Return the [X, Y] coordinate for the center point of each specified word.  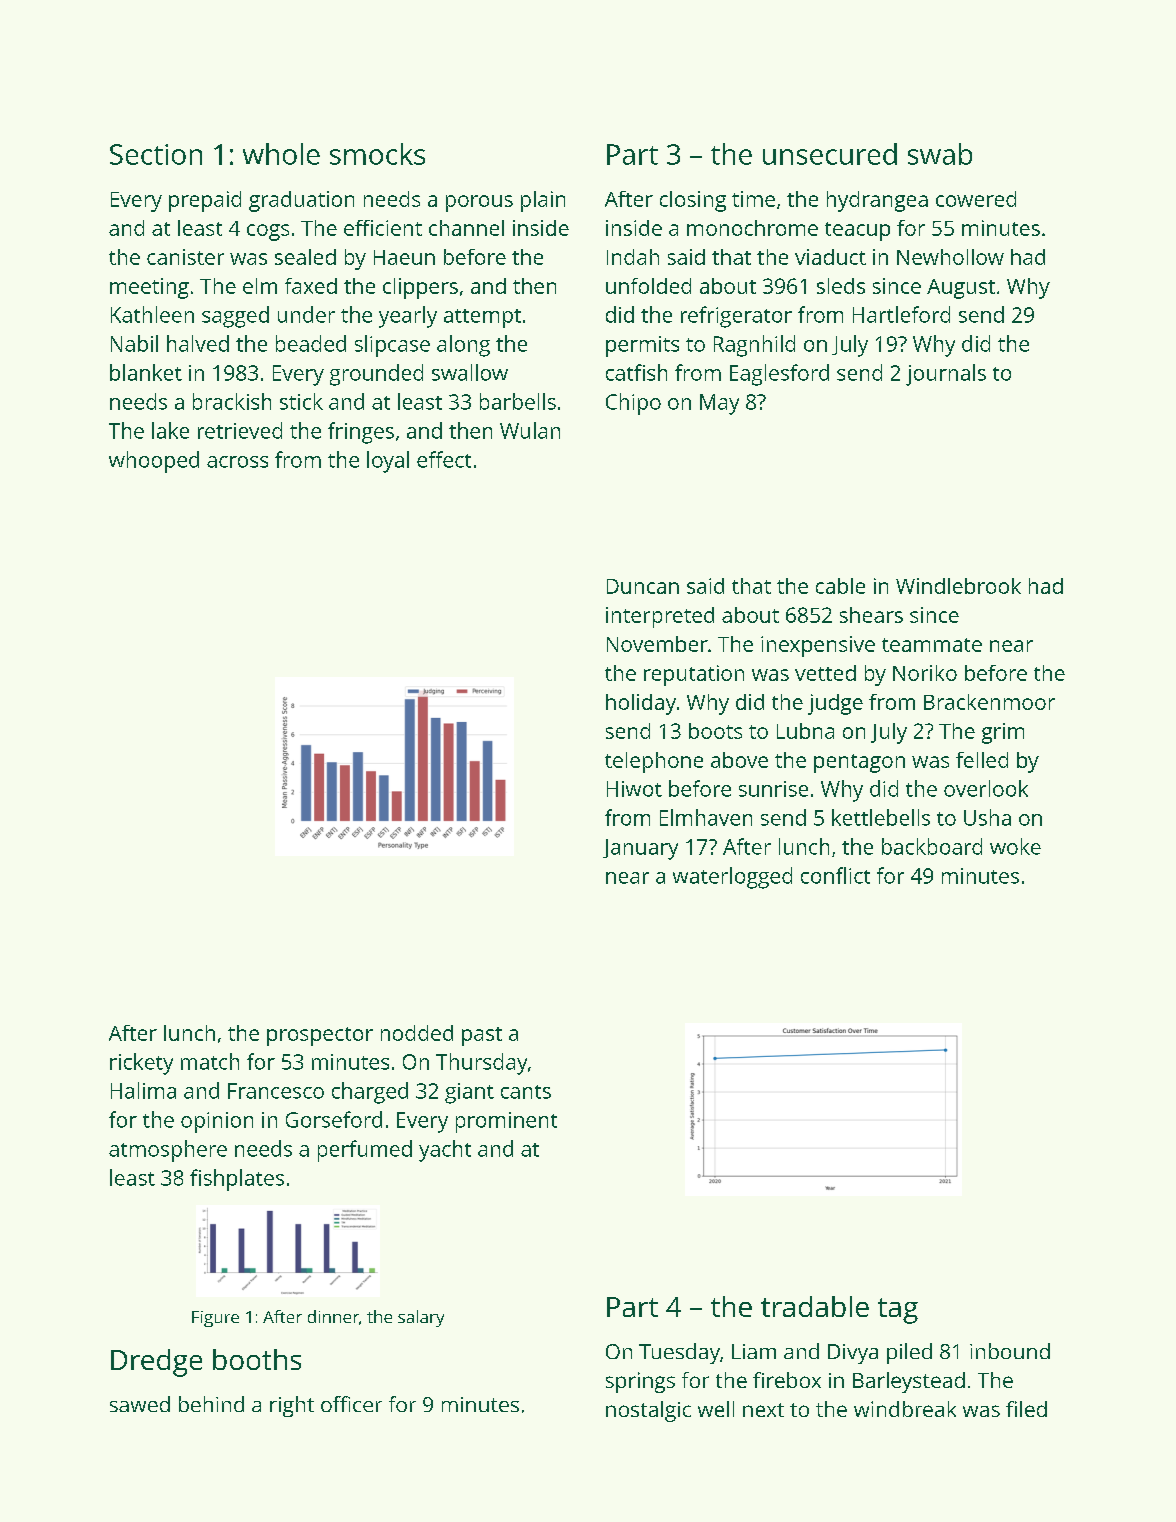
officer [351, 1404]
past [482, 1036]
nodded [417, 1033]
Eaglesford [779, 375]
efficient [383, 228]
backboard [932, 846]
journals [946, 375]
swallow [470, 372]
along [463, 346]
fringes [361, 433]
